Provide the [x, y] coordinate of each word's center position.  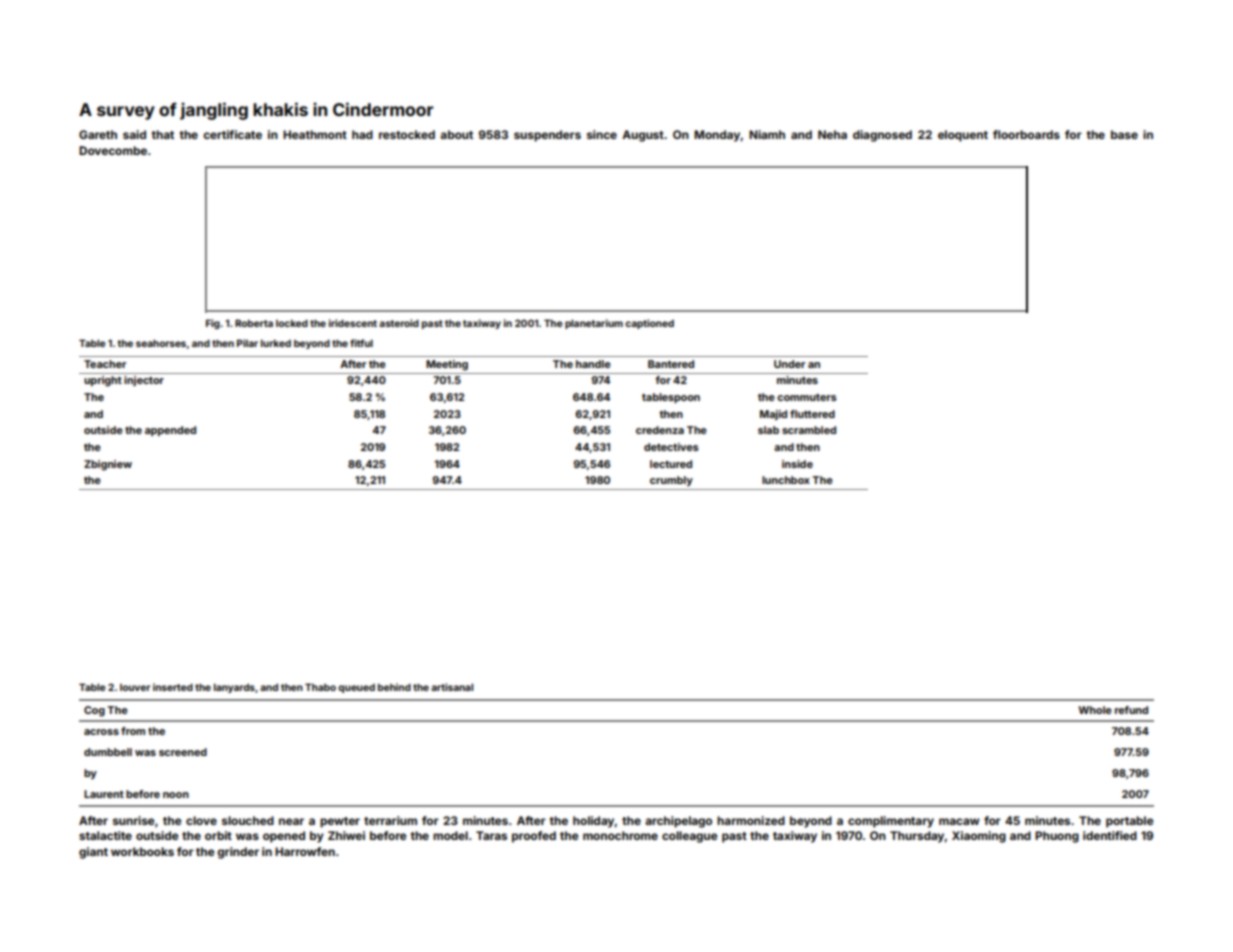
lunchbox [786, 480]
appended [170, 431]
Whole [1095, 710]
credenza [660, 430]
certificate [232, 134]
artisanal [452, 687]
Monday [717, 136]
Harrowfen [305, 851]
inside [797, 464]
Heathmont [315, 134]
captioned [649, 324]
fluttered [812, 414]
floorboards [1026, 134]
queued [356, 688]
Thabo [320, 687]
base [1124, 134]
